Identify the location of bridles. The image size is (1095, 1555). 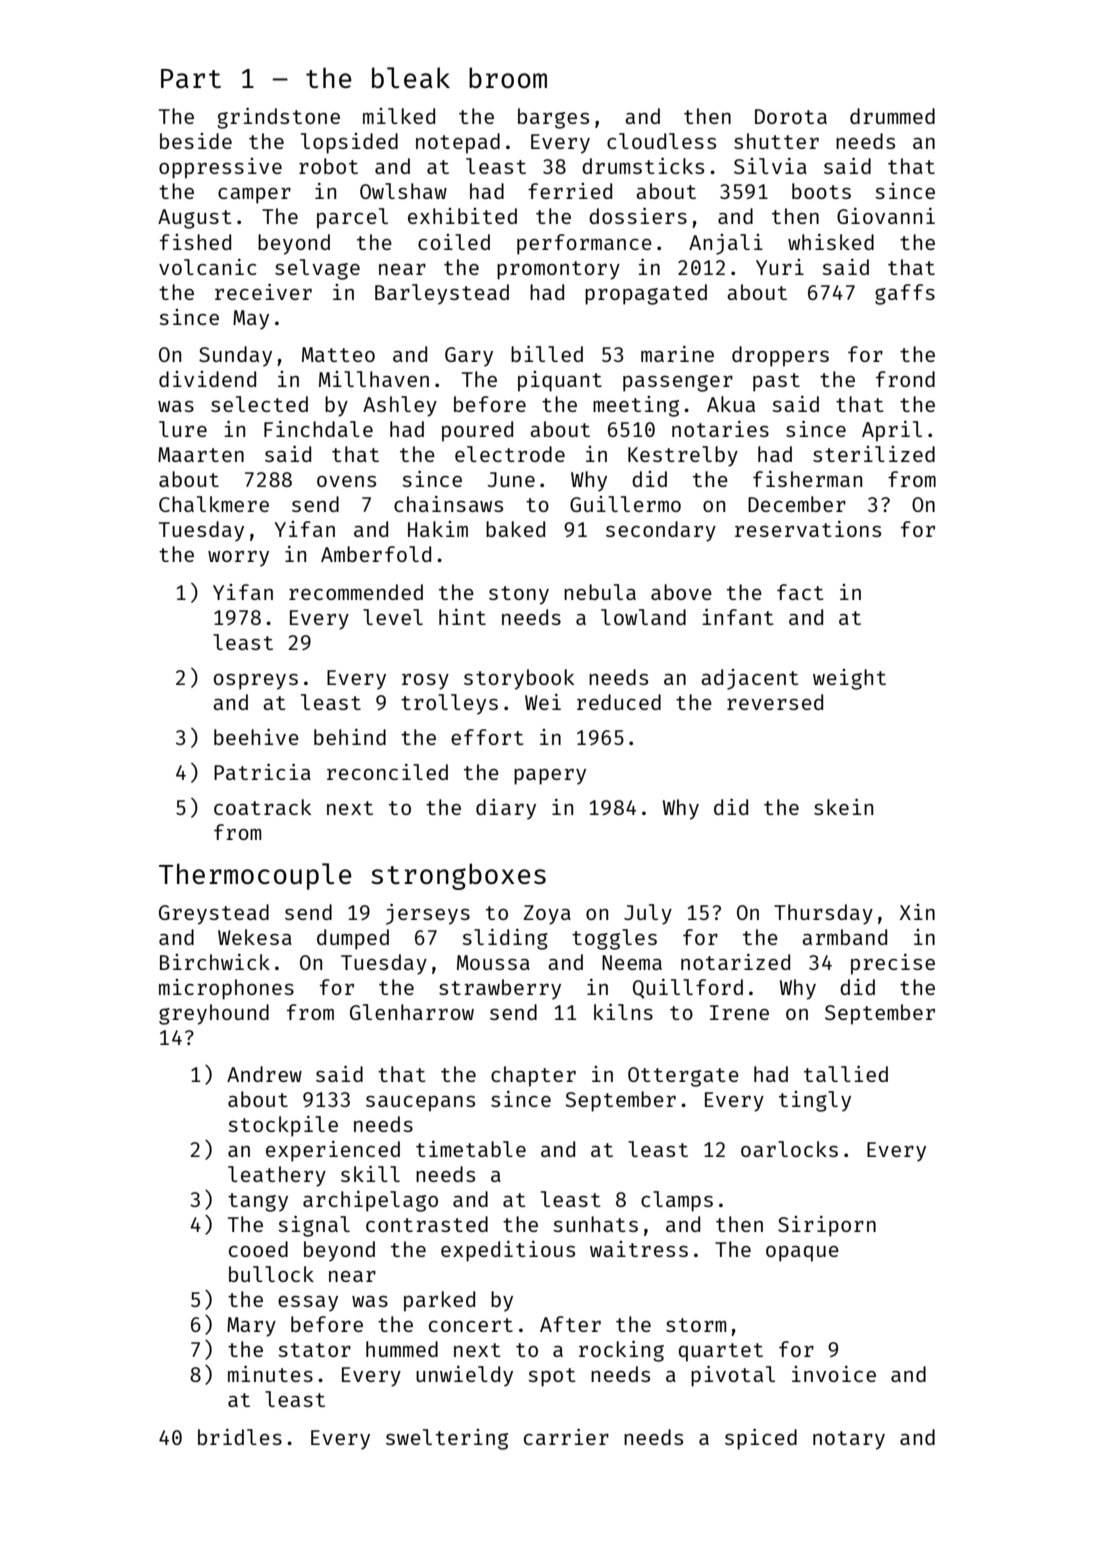
(240, 1437).
